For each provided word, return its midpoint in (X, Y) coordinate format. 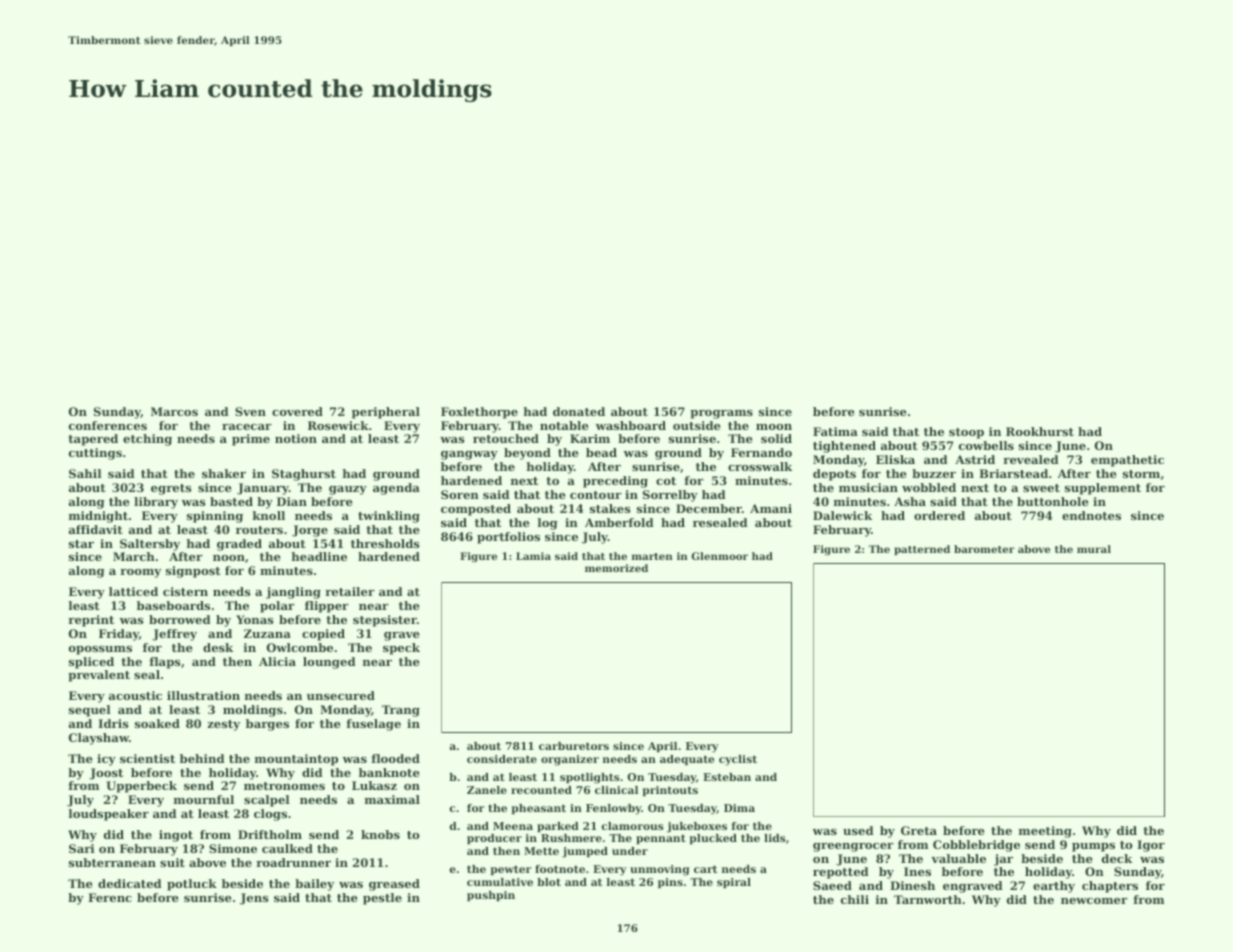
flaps (165, 663)
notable (564, 425)
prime (251, 440)
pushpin (491, 896)
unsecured (341, 695)
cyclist (738, 760)
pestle (382, 899)
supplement (1103, 489)
